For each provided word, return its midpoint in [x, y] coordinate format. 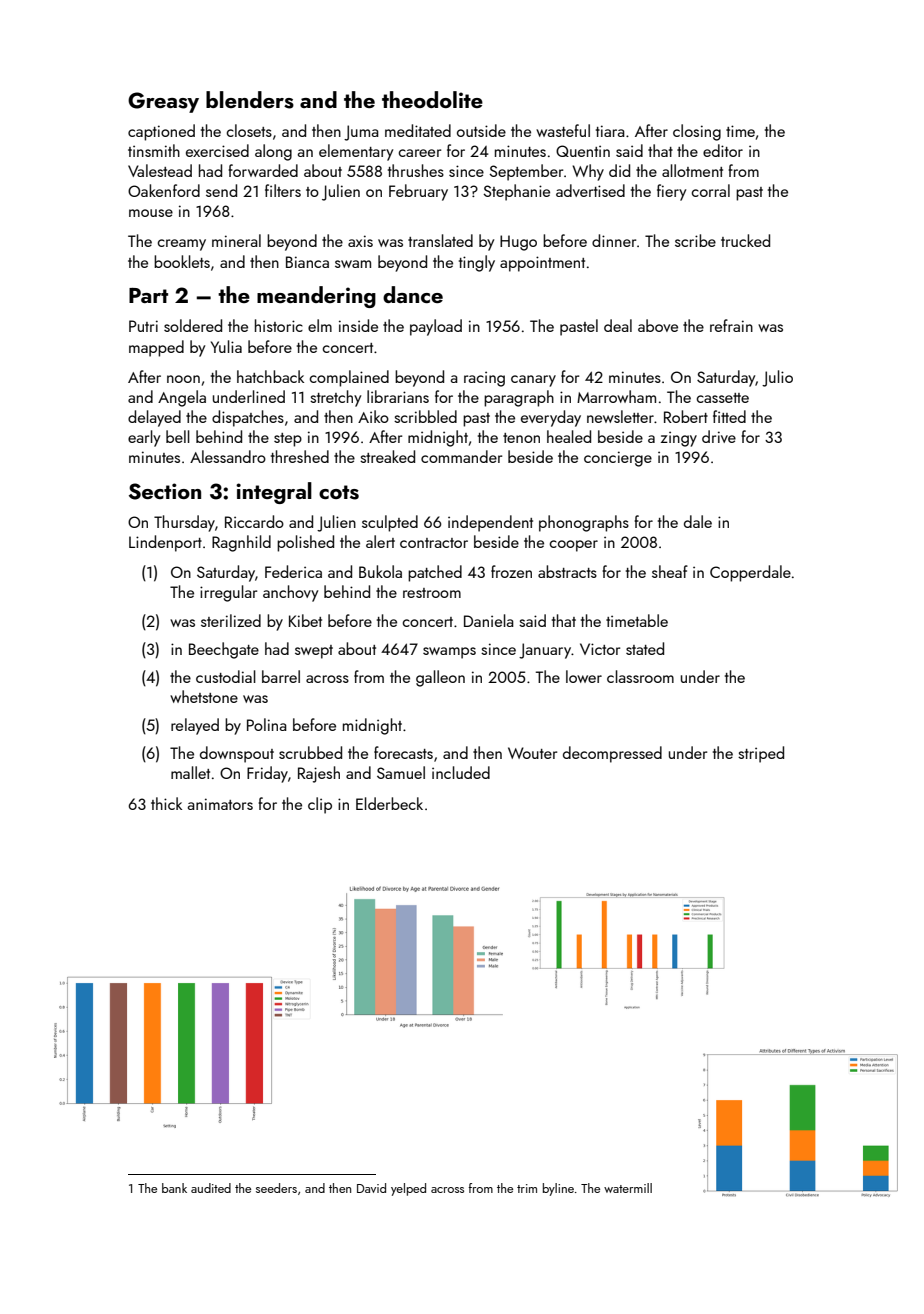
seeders [276, 1188]
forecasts [403, 752]
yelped [408, 1189]
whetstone [204, 696]
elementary [356, 152]
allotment [692, 170]
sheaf [670, 571]
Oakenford [164, 190]
